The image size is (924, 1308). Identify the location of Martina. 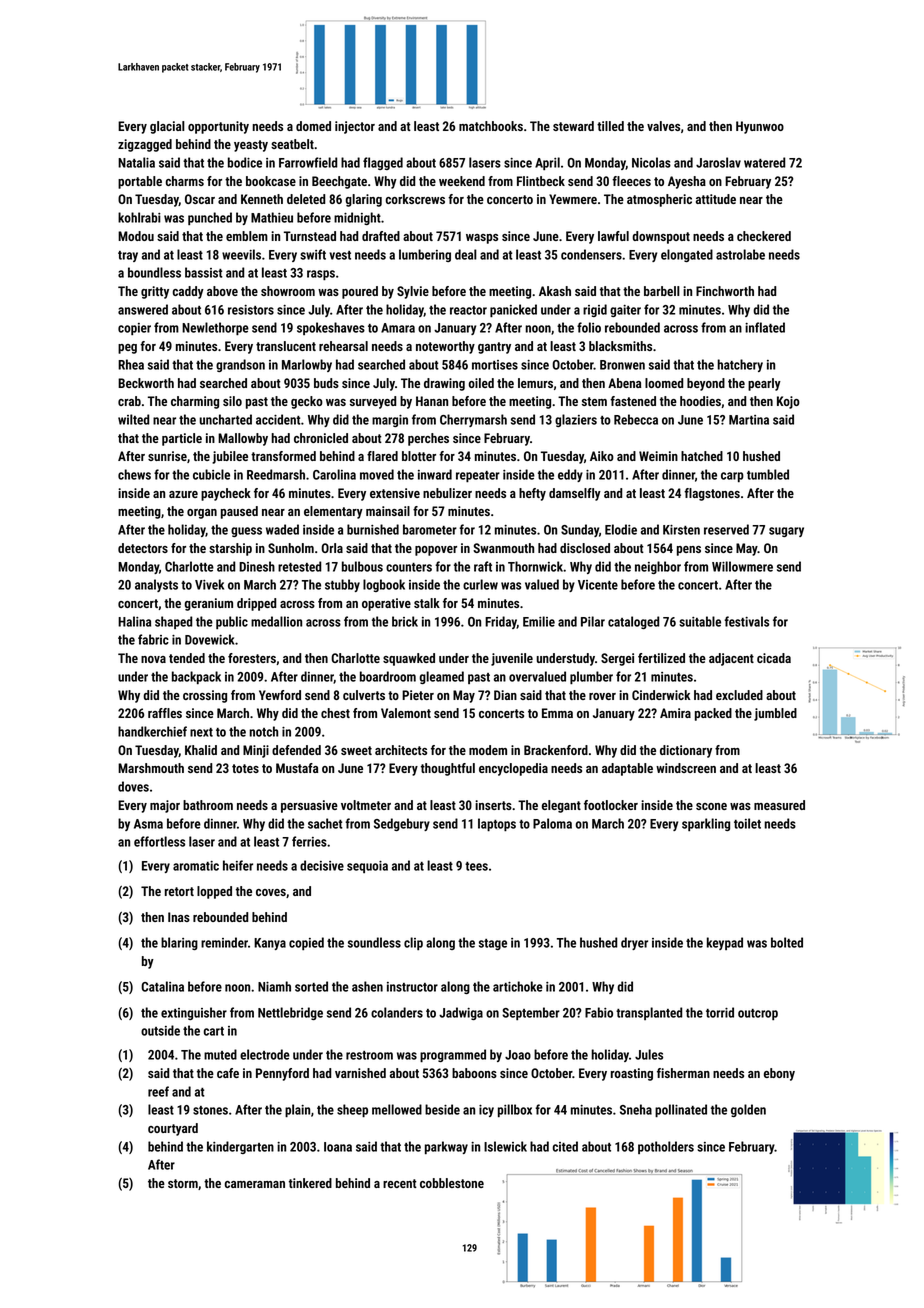
(749, 420).
